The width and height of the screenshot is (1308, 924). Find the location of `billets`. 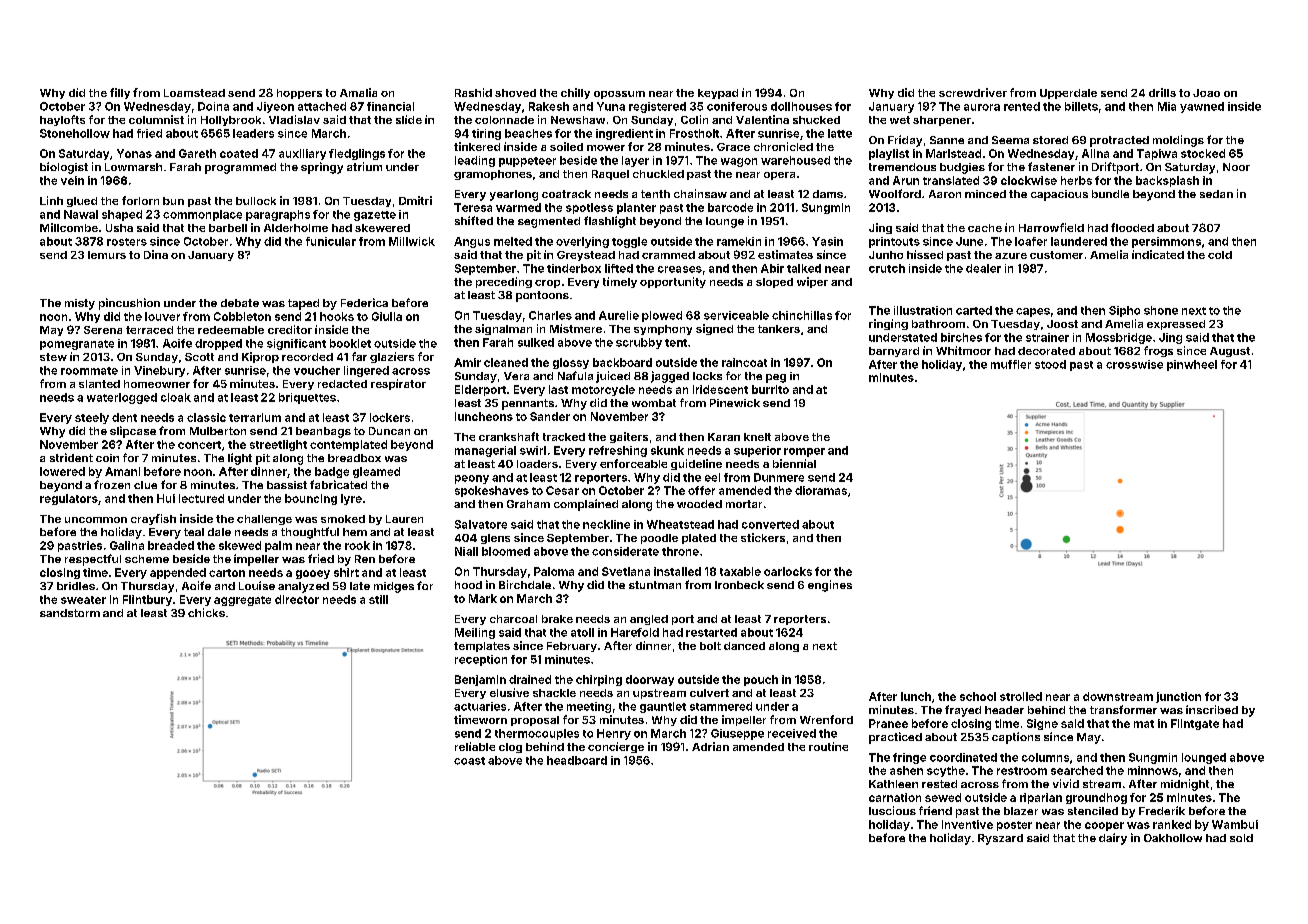

billets is located at coordinates (1081, 106).
